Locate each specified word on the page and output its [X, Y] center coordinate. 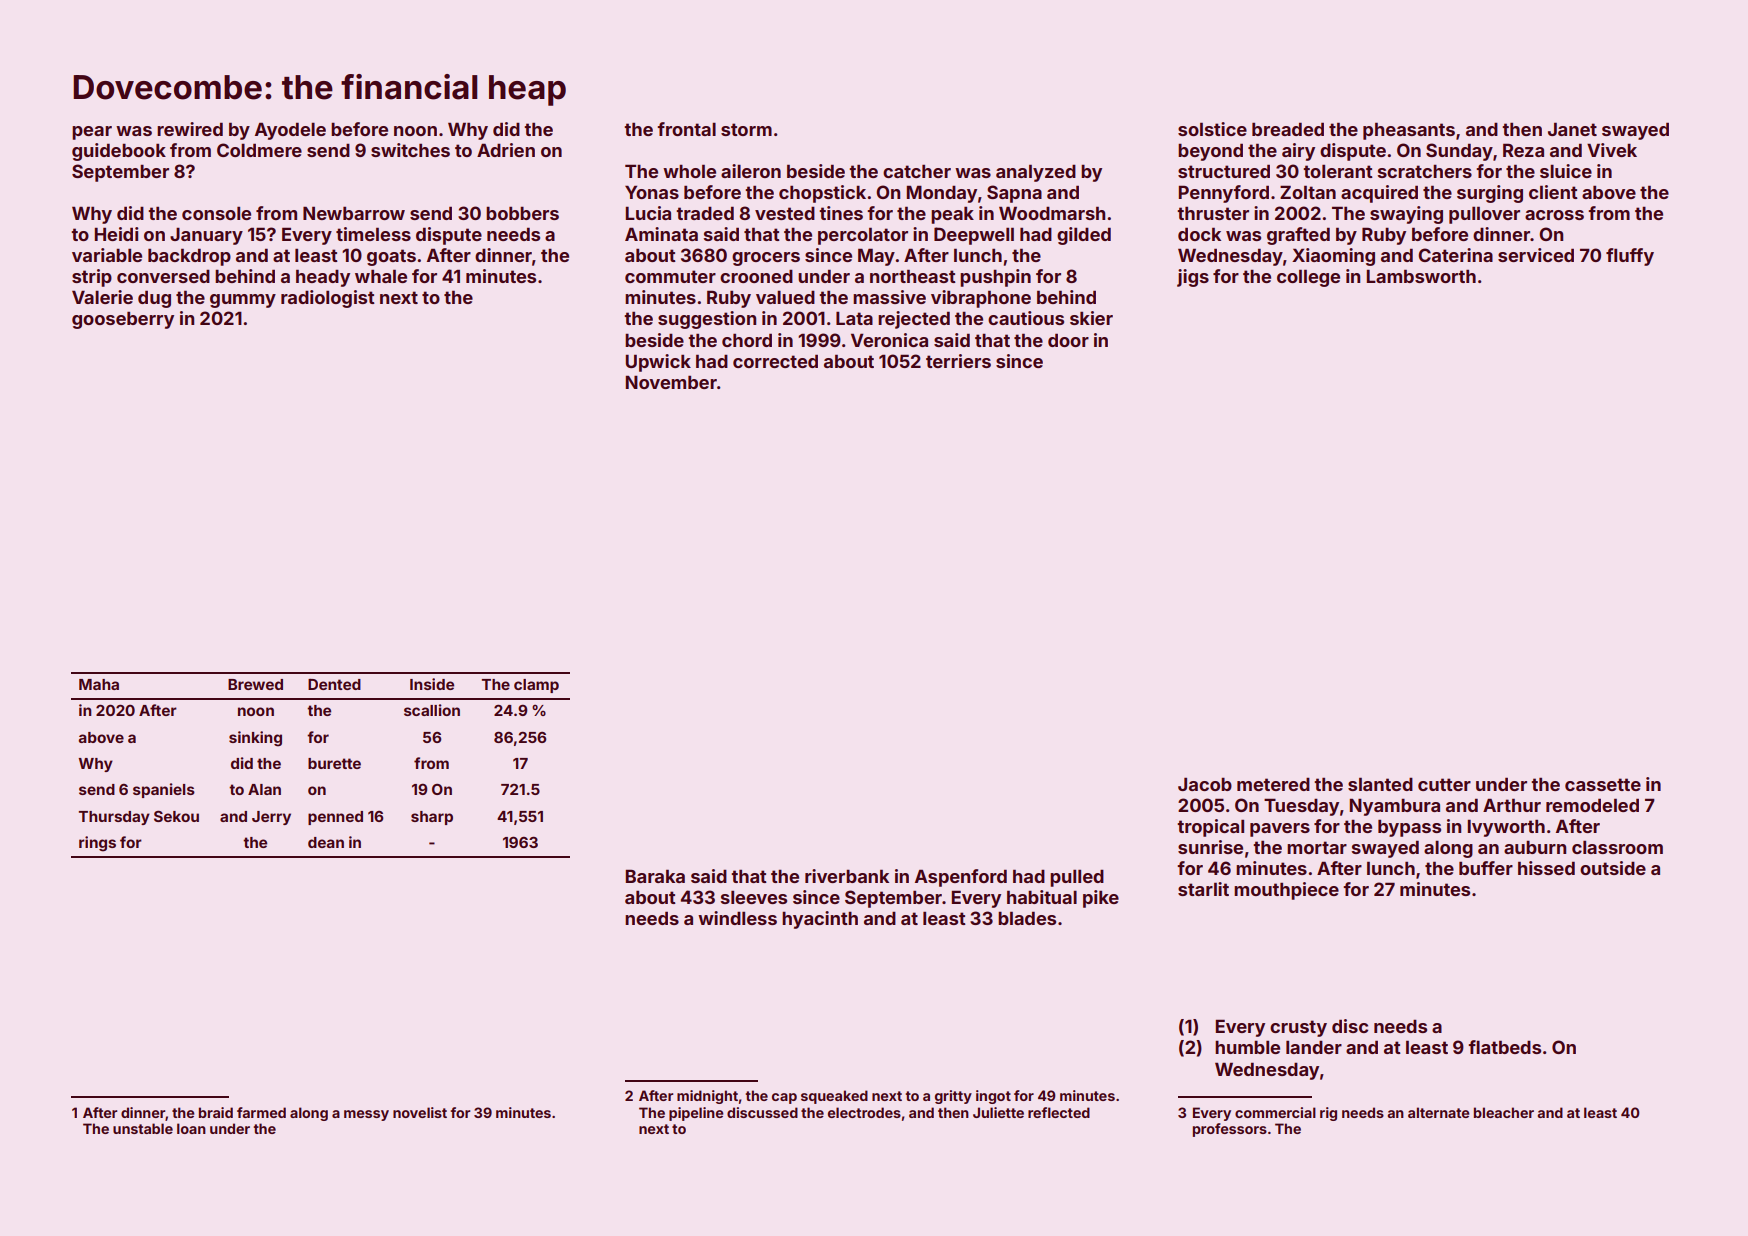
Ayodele [290, 131]
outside [1613, 868]
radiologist [328, 299]
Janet [1572, 129]
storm [746, 129]
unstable [143, 1128]
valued [785, 297]
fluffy [1630, 257]
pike [1101, 899]
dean [326, 842]
